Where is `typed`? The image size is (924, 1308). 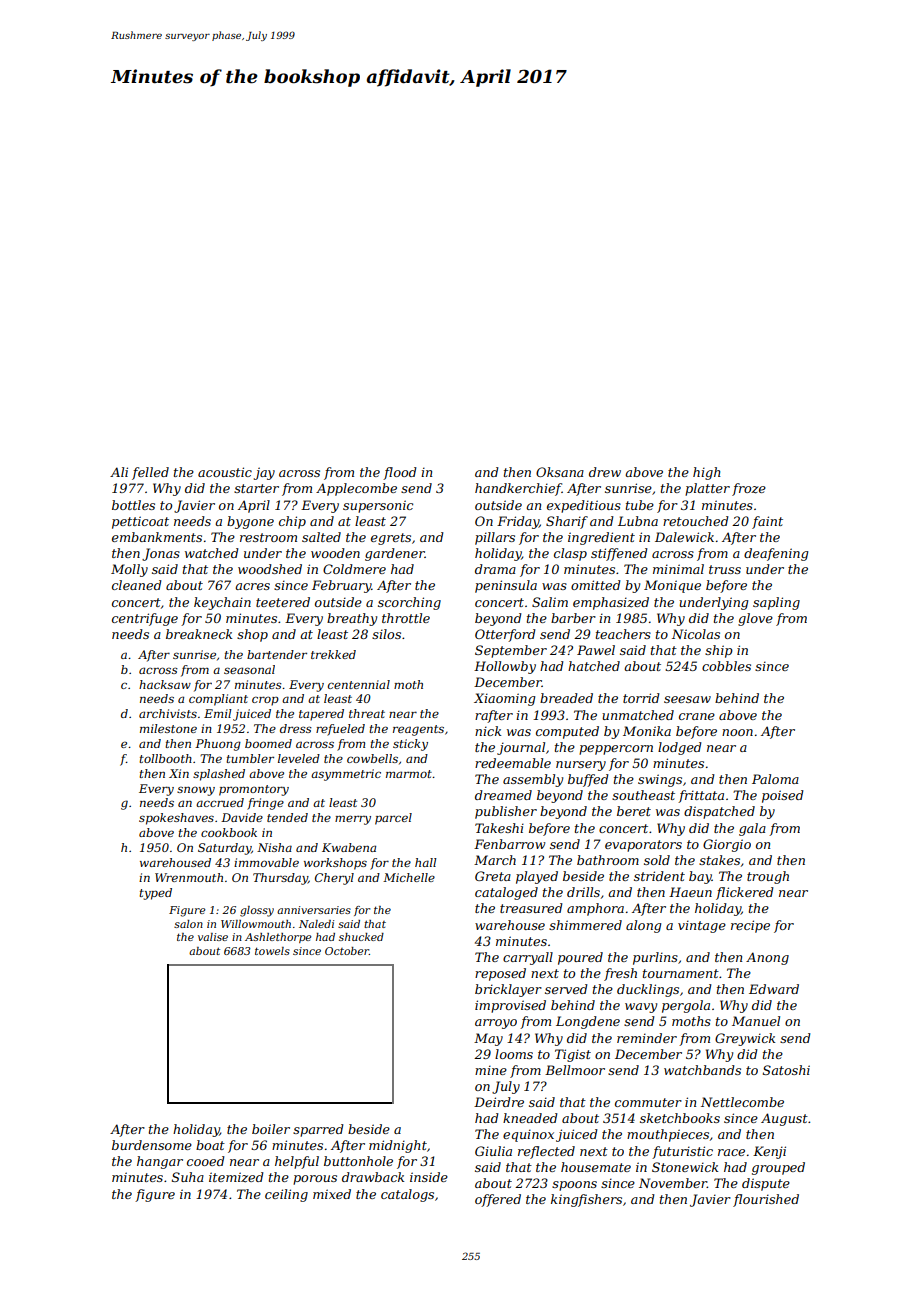
typed is located at coordinates (155, 894).
